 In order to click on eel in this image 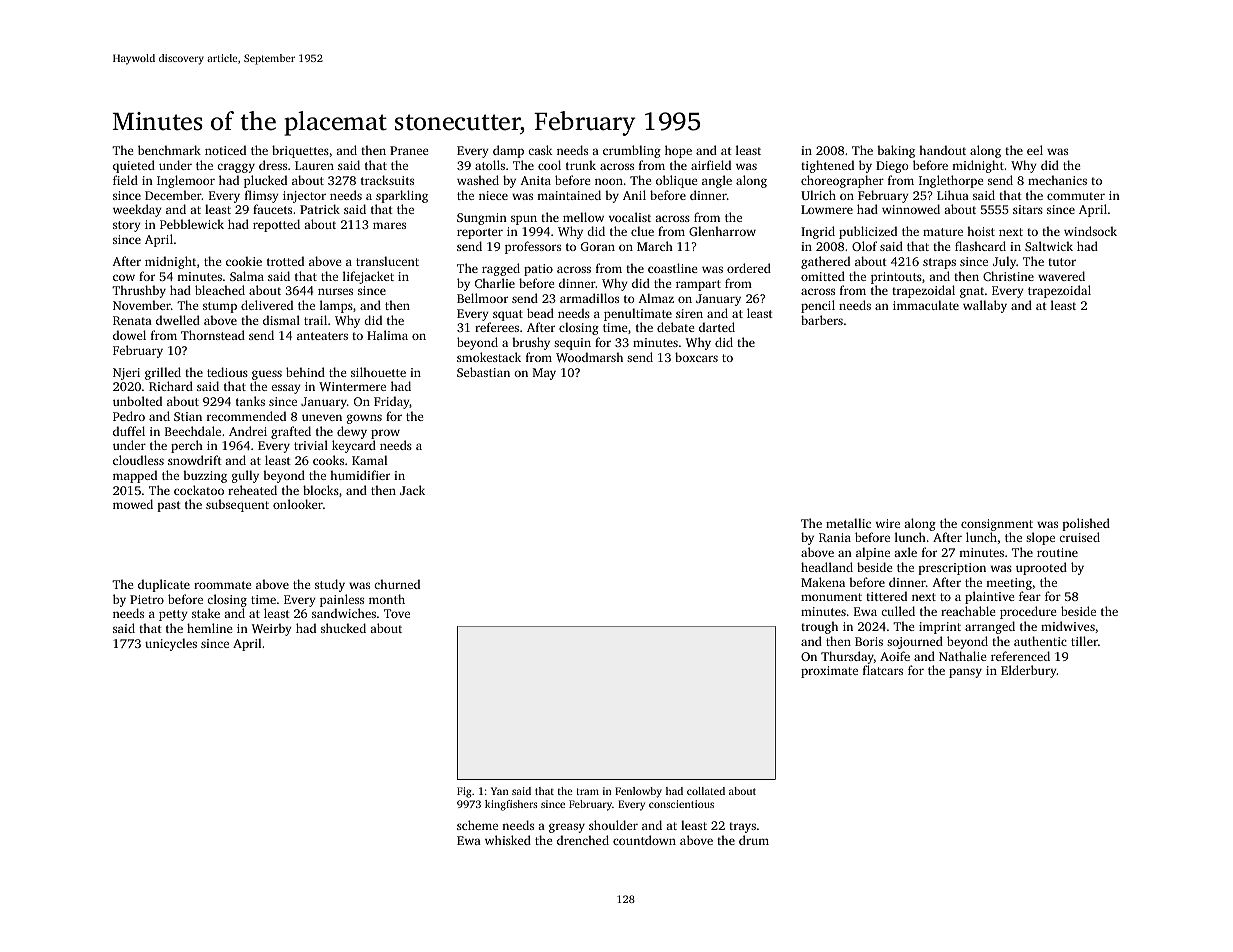, I will do `click(1035, 150)`.
